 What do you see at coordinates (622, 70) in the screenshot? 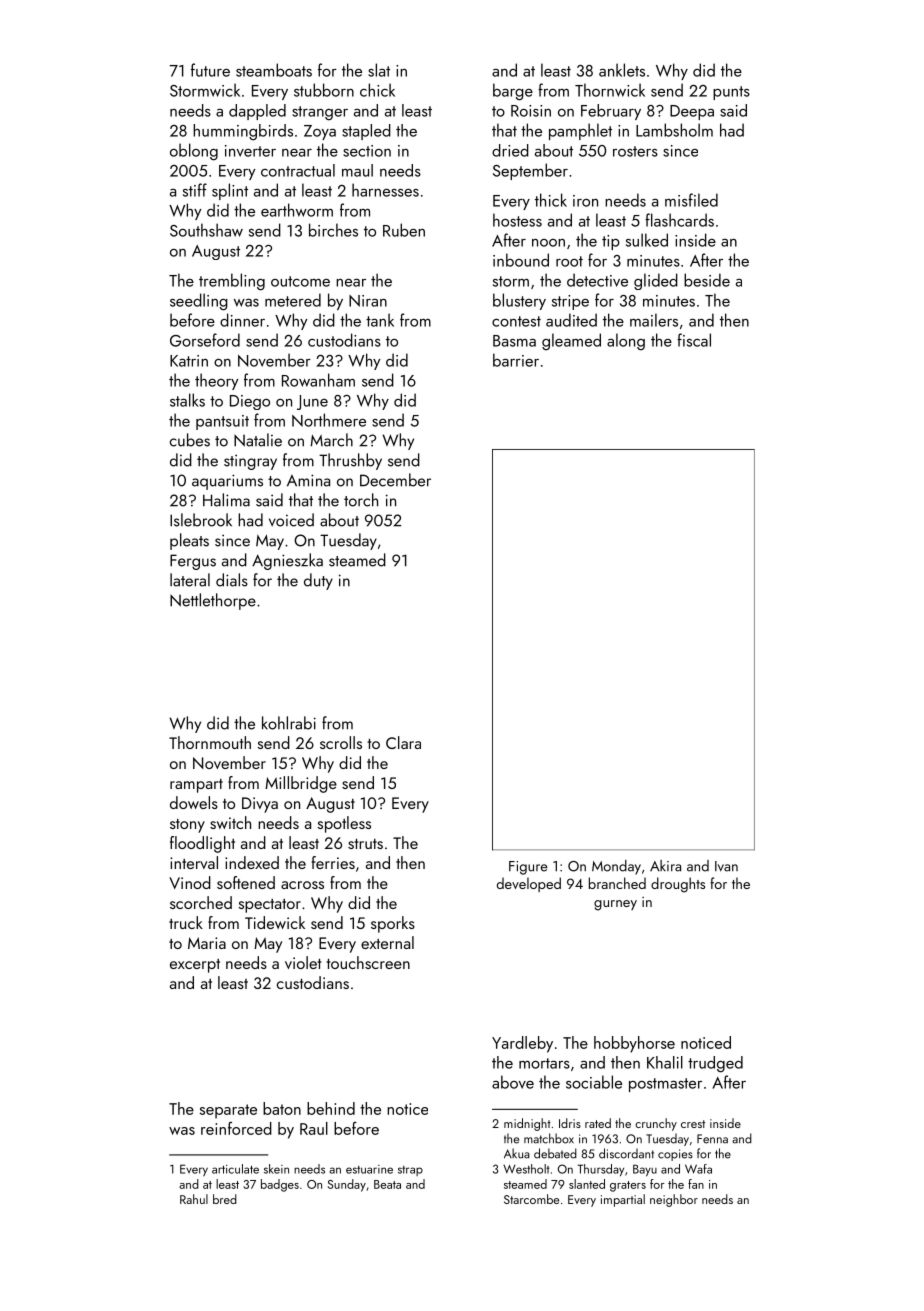
I see `anklets` at bounding box center [622, 70].
